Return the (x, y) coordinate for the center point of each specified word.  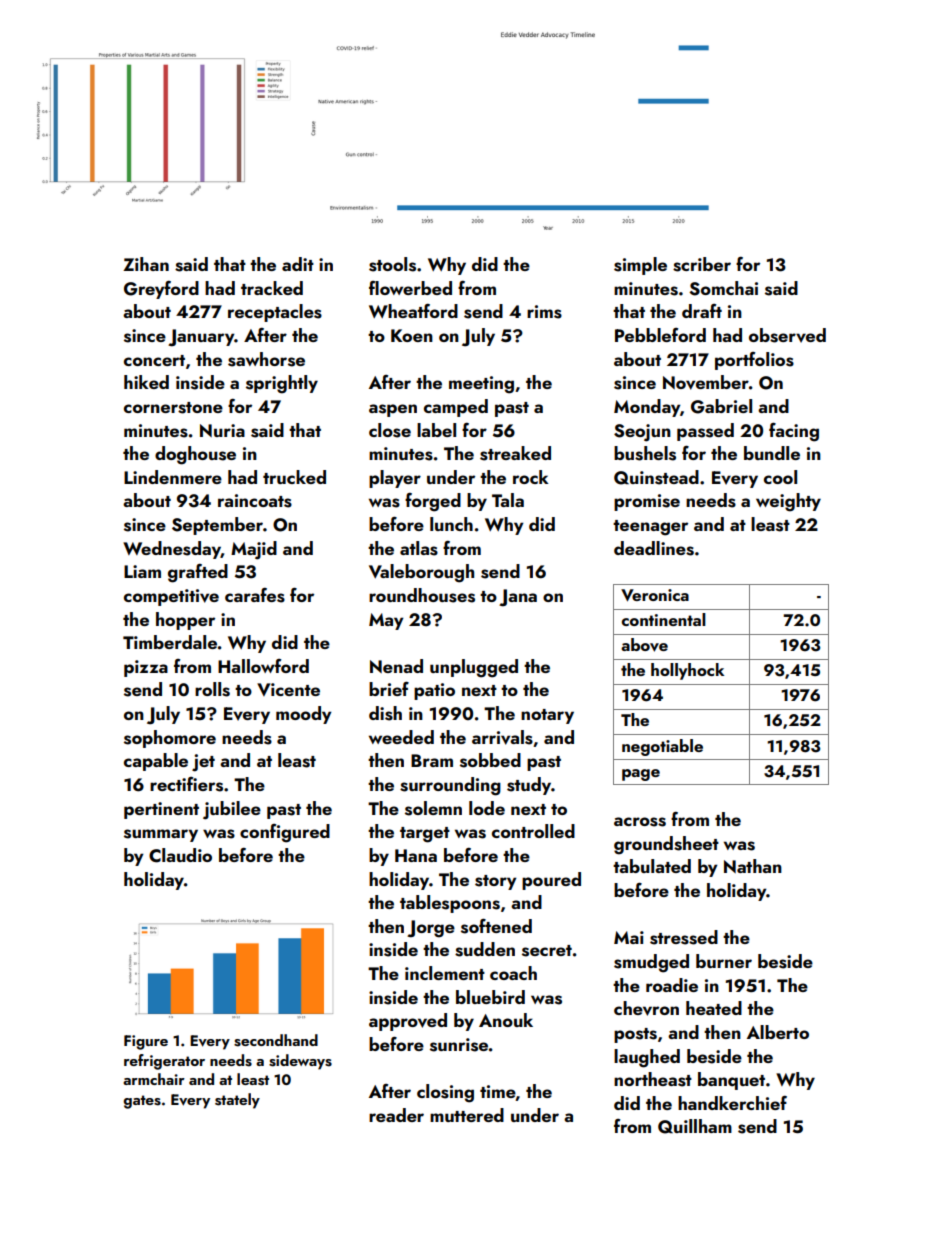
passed (705, 432)
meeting (481, 385)
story (496, 882)
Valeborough (421, 573)
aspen (393, 410)
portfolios (754, 361)
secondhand (276, 1040)
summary (161, 835)
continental (664, 619)
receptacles (275, 313)
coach (513, 973)
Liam (142, 571)
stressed (684, 937)
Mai (629, 937)
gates (142, 1102)
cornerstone (173, 408)
